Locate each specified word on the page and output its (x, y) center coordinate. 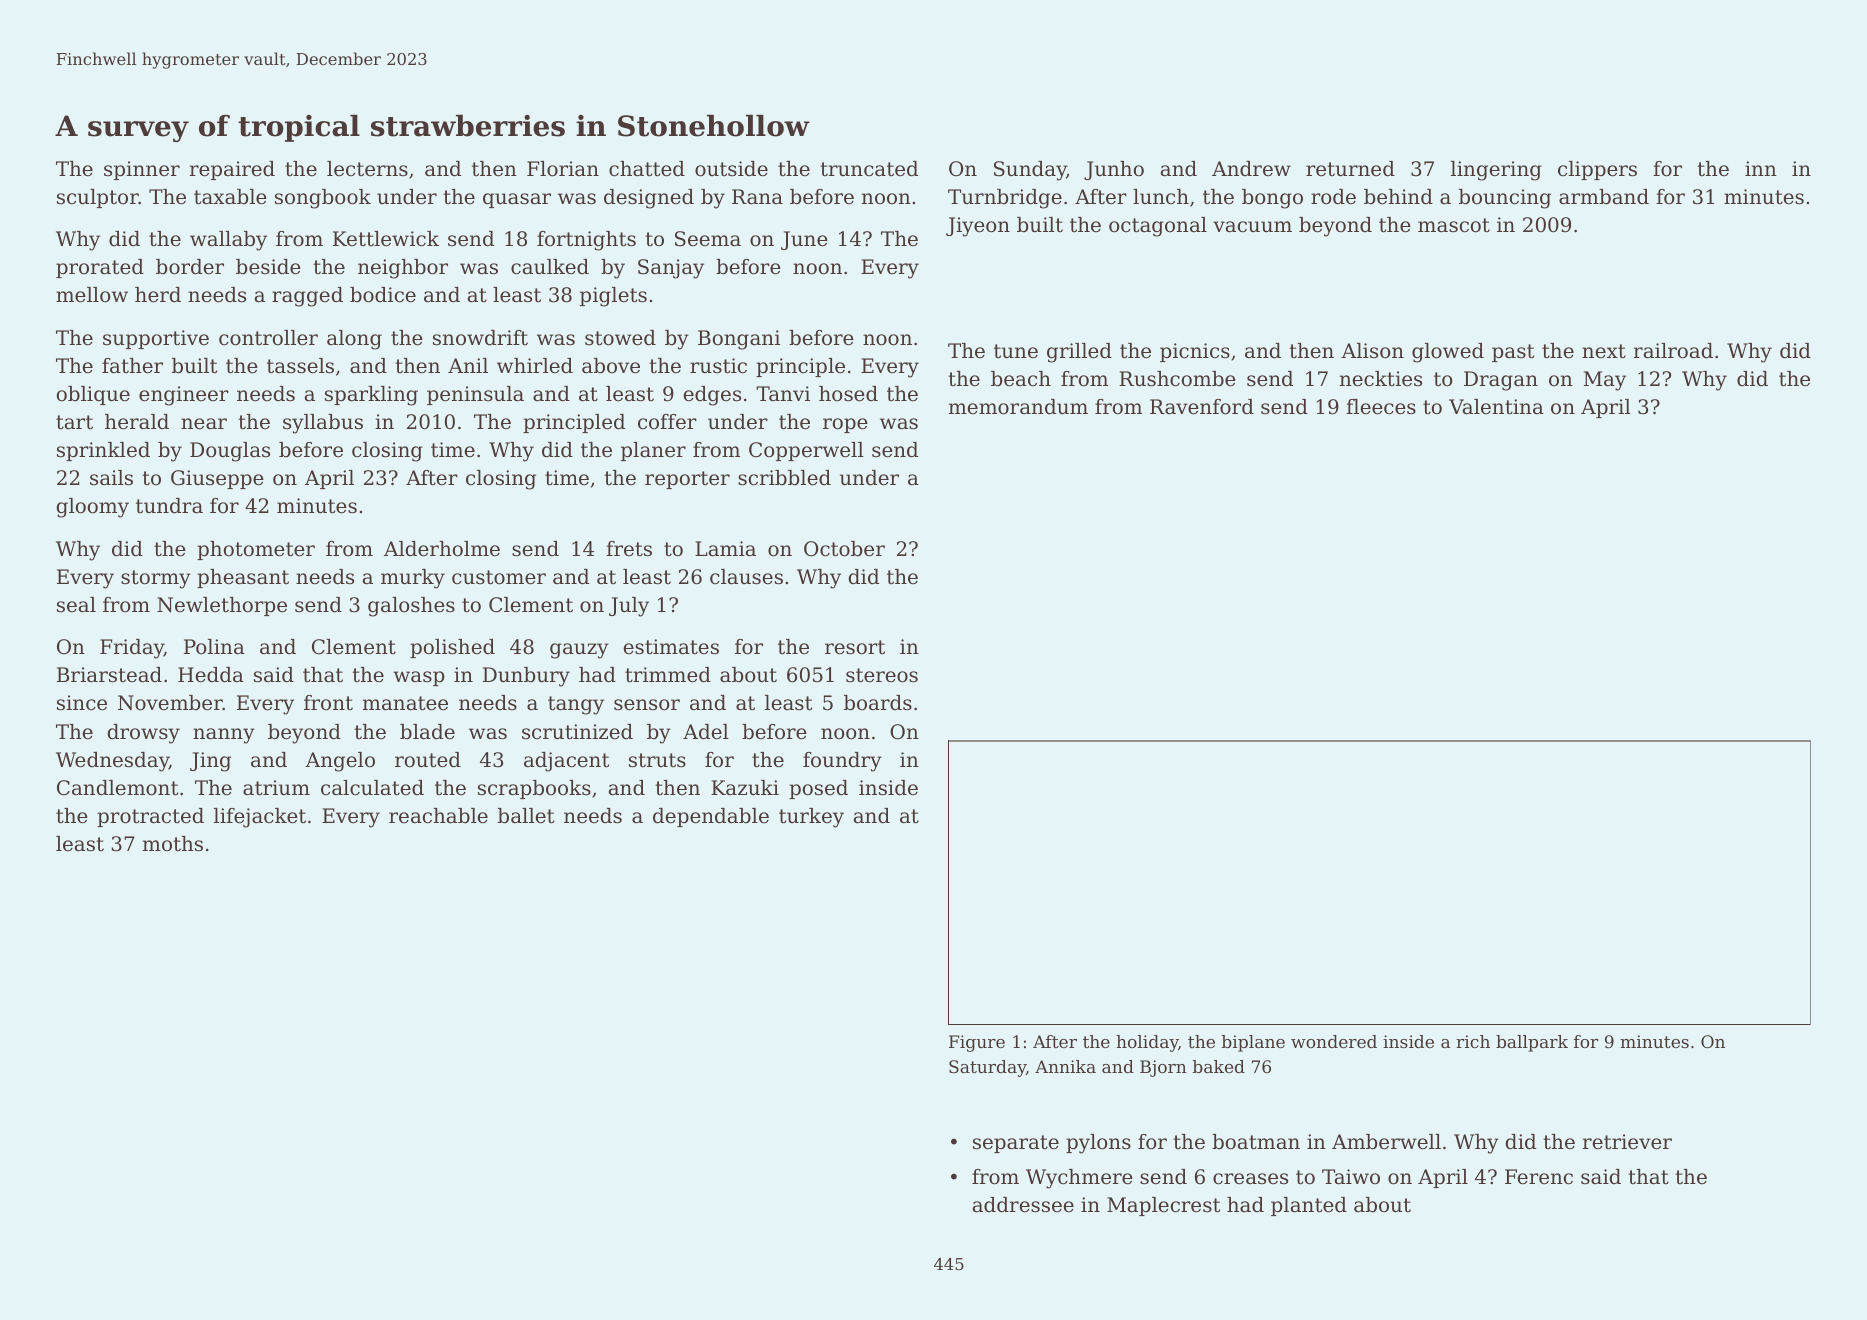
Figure (977, 1043)
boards (878, 703)
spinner (142, 170)
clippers (1597, 170)
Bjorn (1163, 1068)
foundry (842, 762)
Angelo (340, 762)
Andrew (1251, 168)
